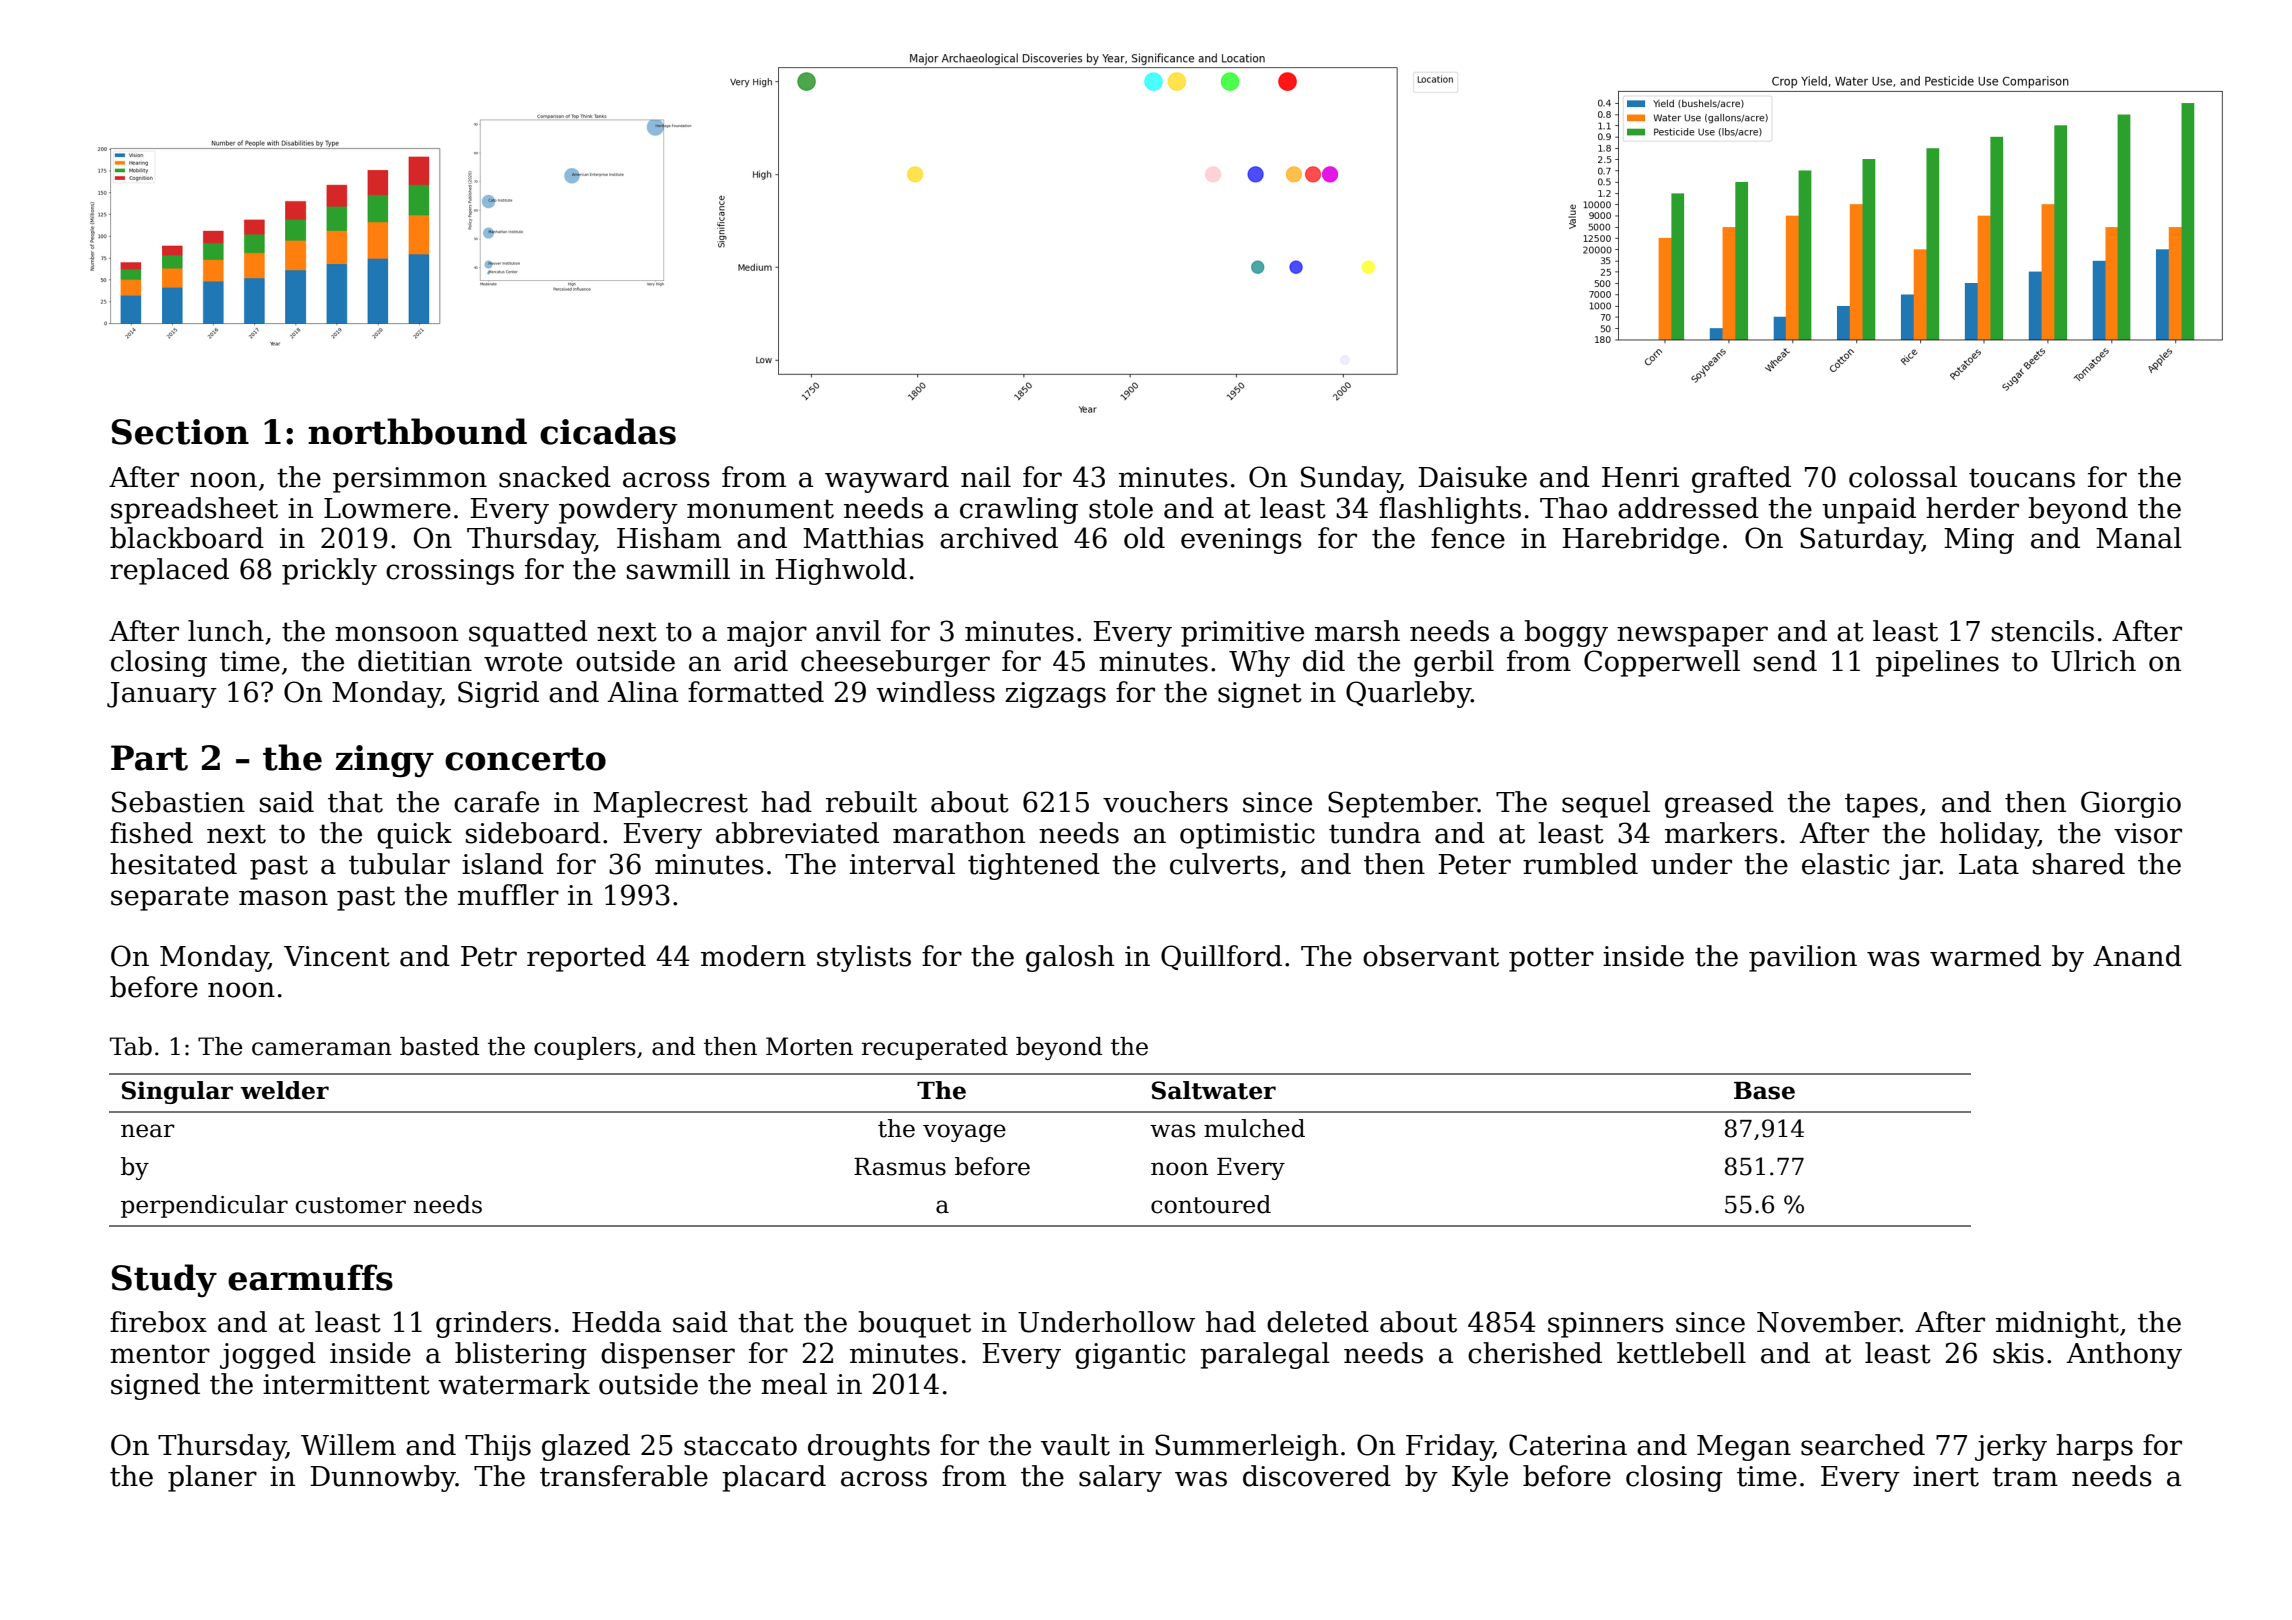 Image resolution: width=2292 pixels, height=1620 pixels. Describe the element at coordinates (351, 1205) in the document. I see `customer` at that location.
